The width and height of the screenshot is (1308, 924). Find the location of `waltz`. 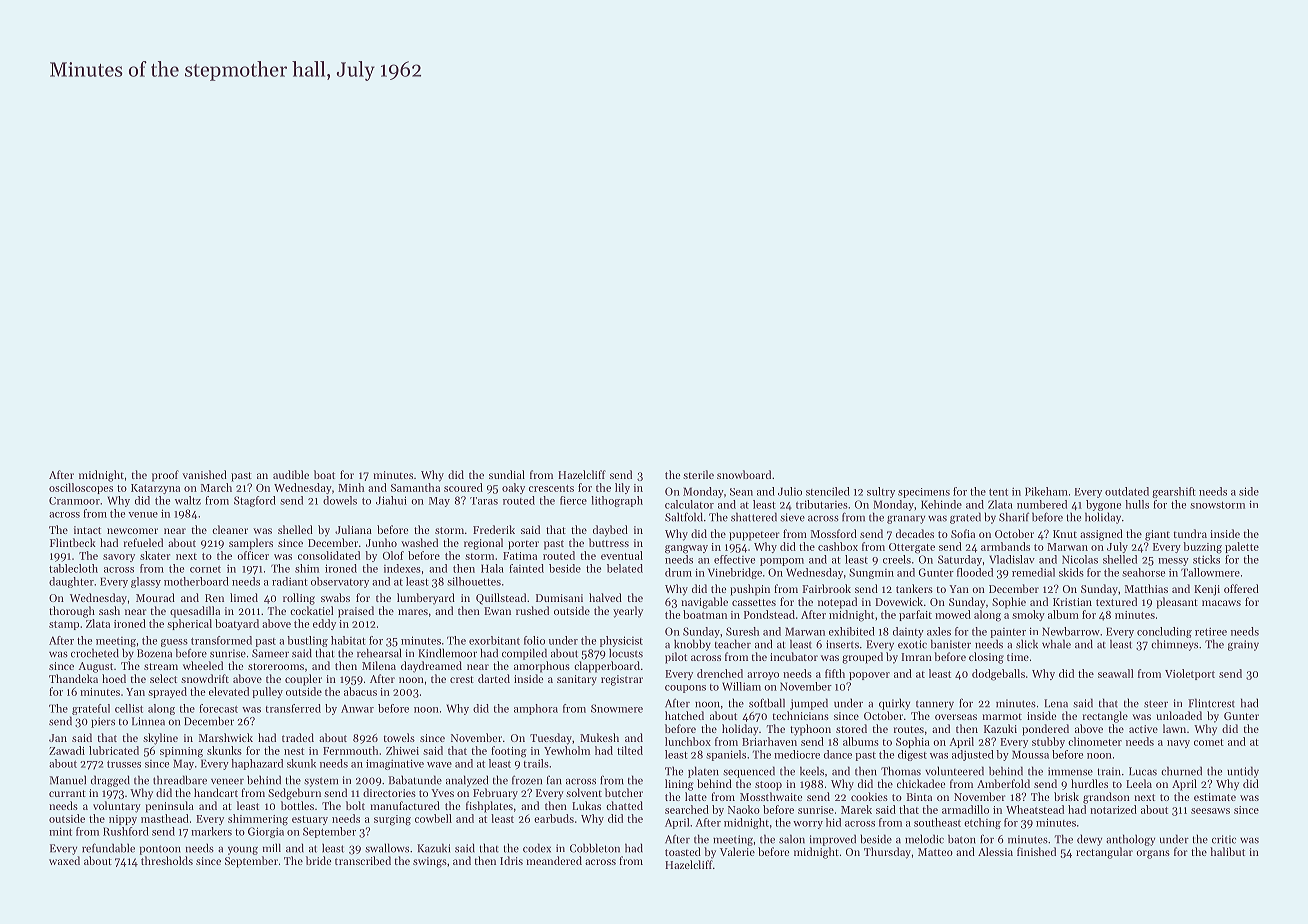

waltz is located at coordinates (188, 500).
